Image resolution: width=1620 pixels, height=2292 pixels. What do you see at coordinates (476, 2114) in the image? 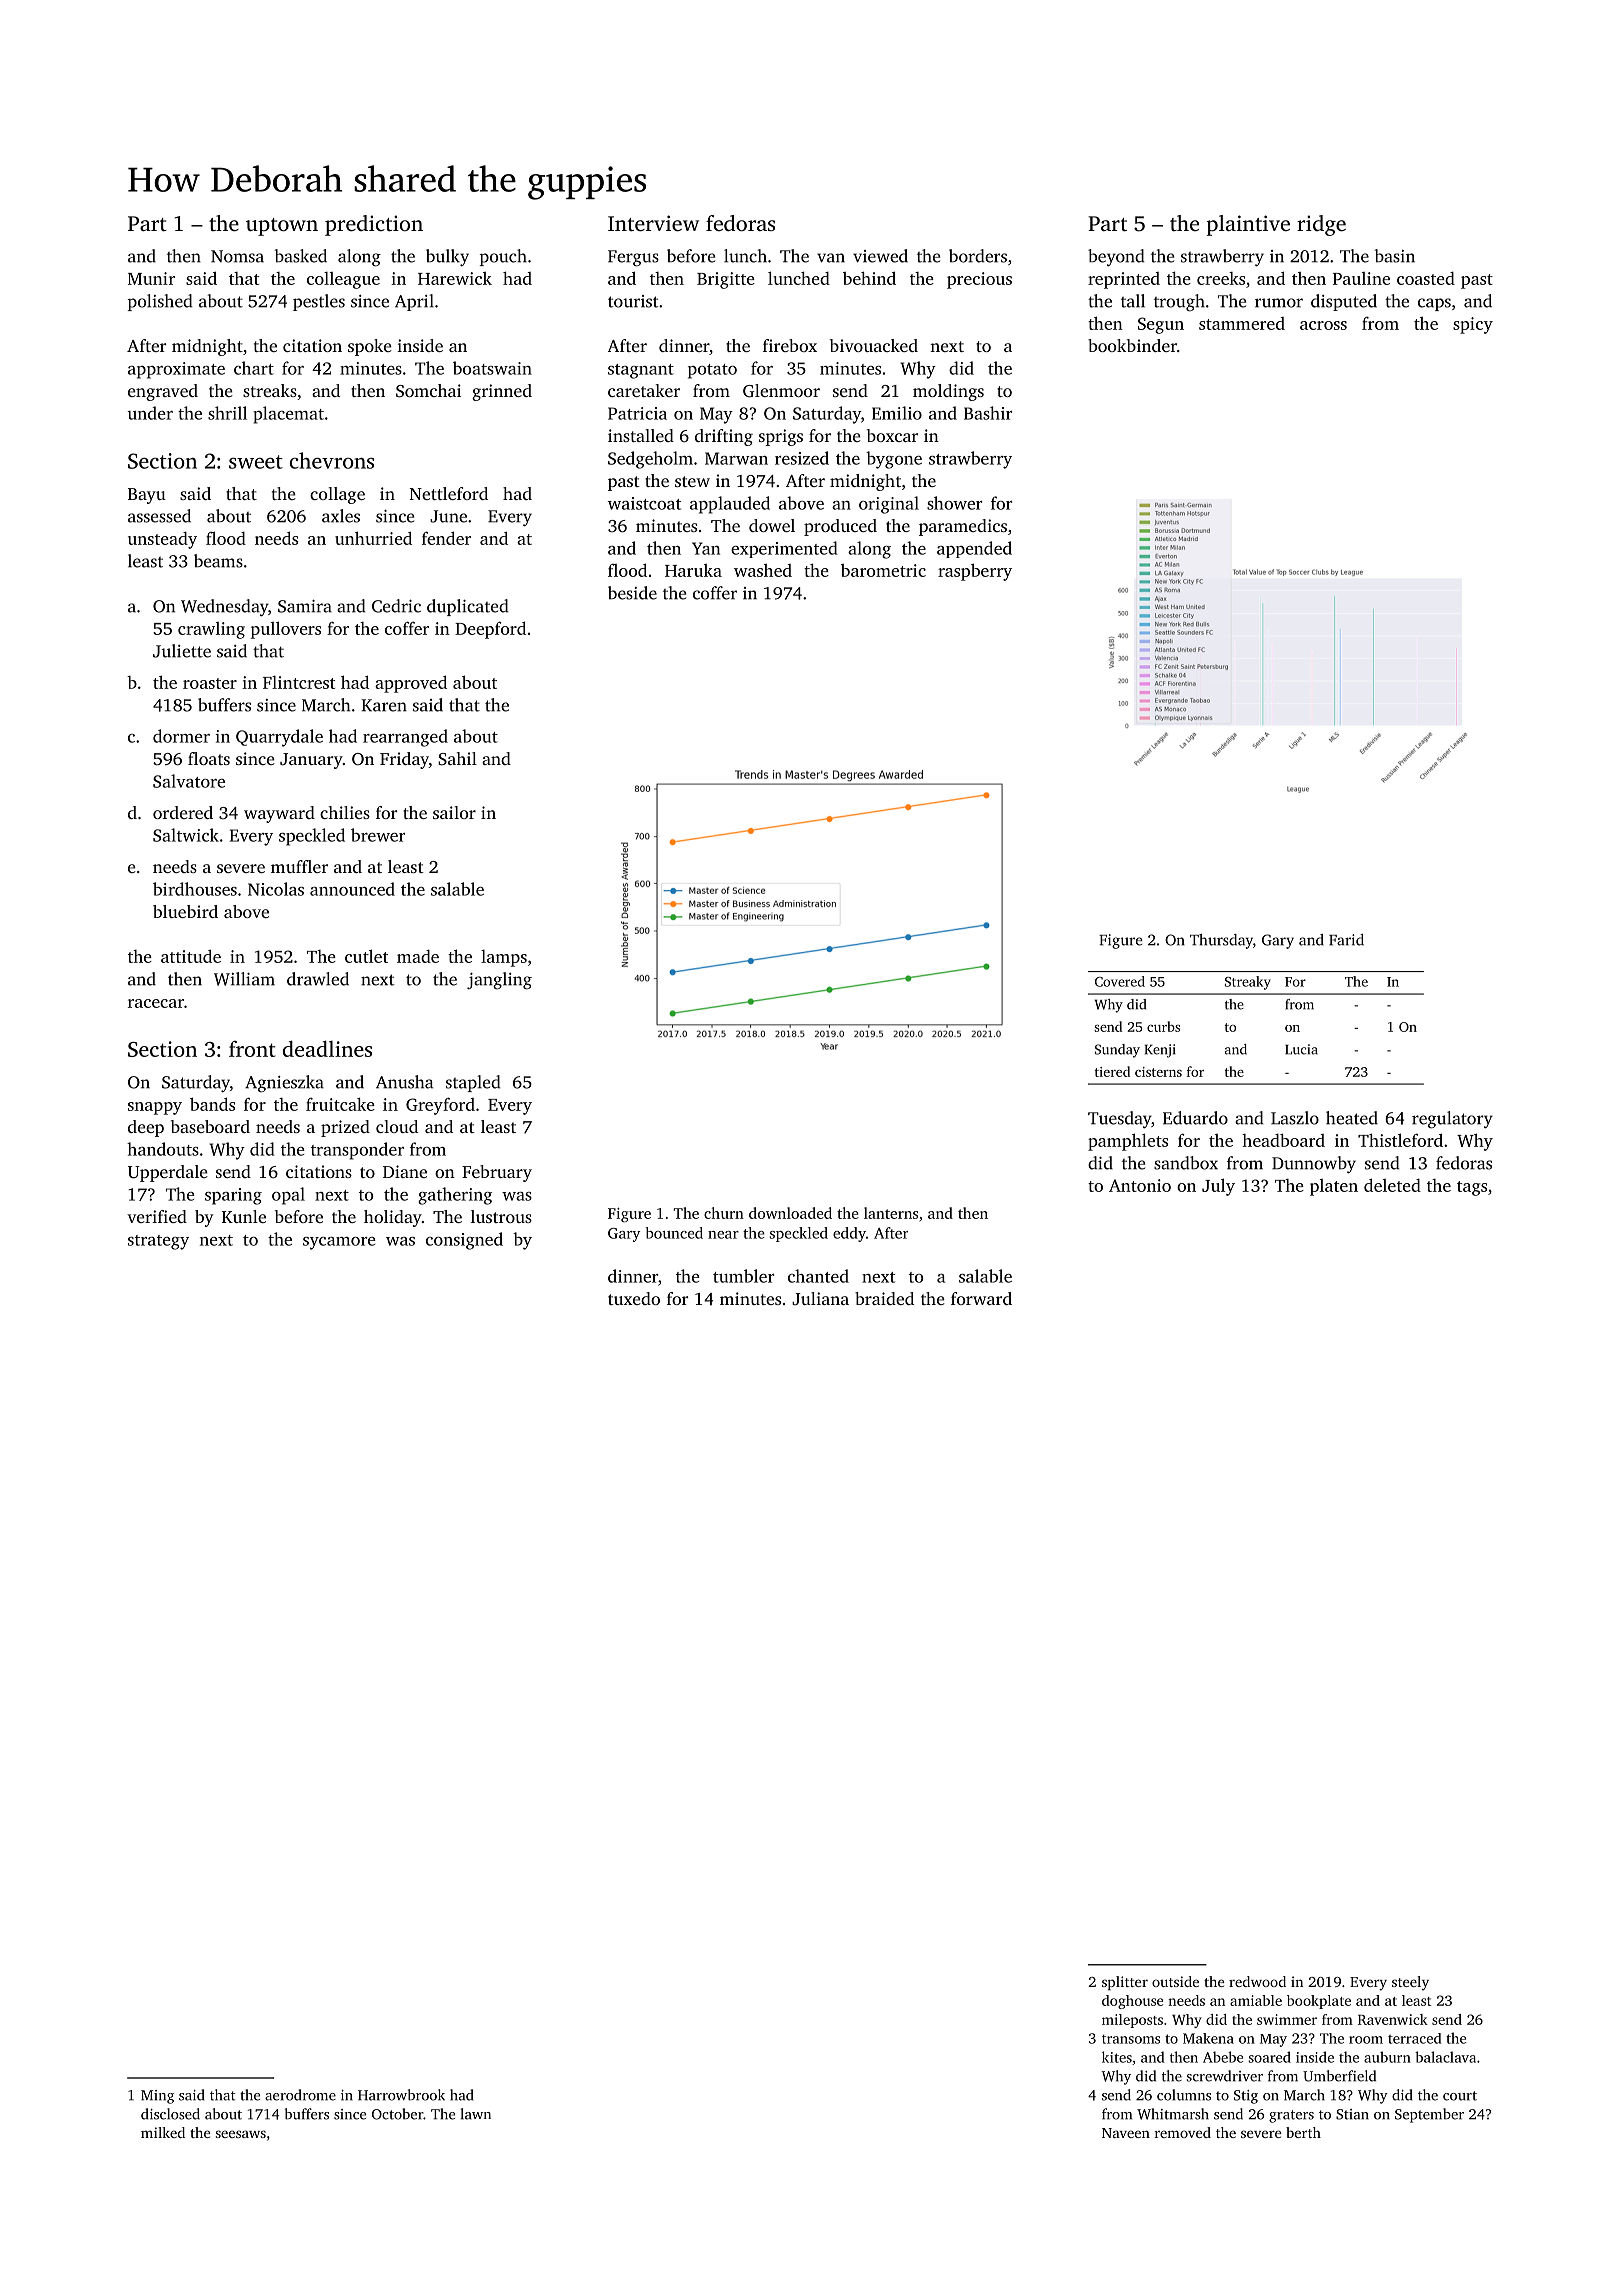
I see `lawn` at bounding box center [476, 2114].
